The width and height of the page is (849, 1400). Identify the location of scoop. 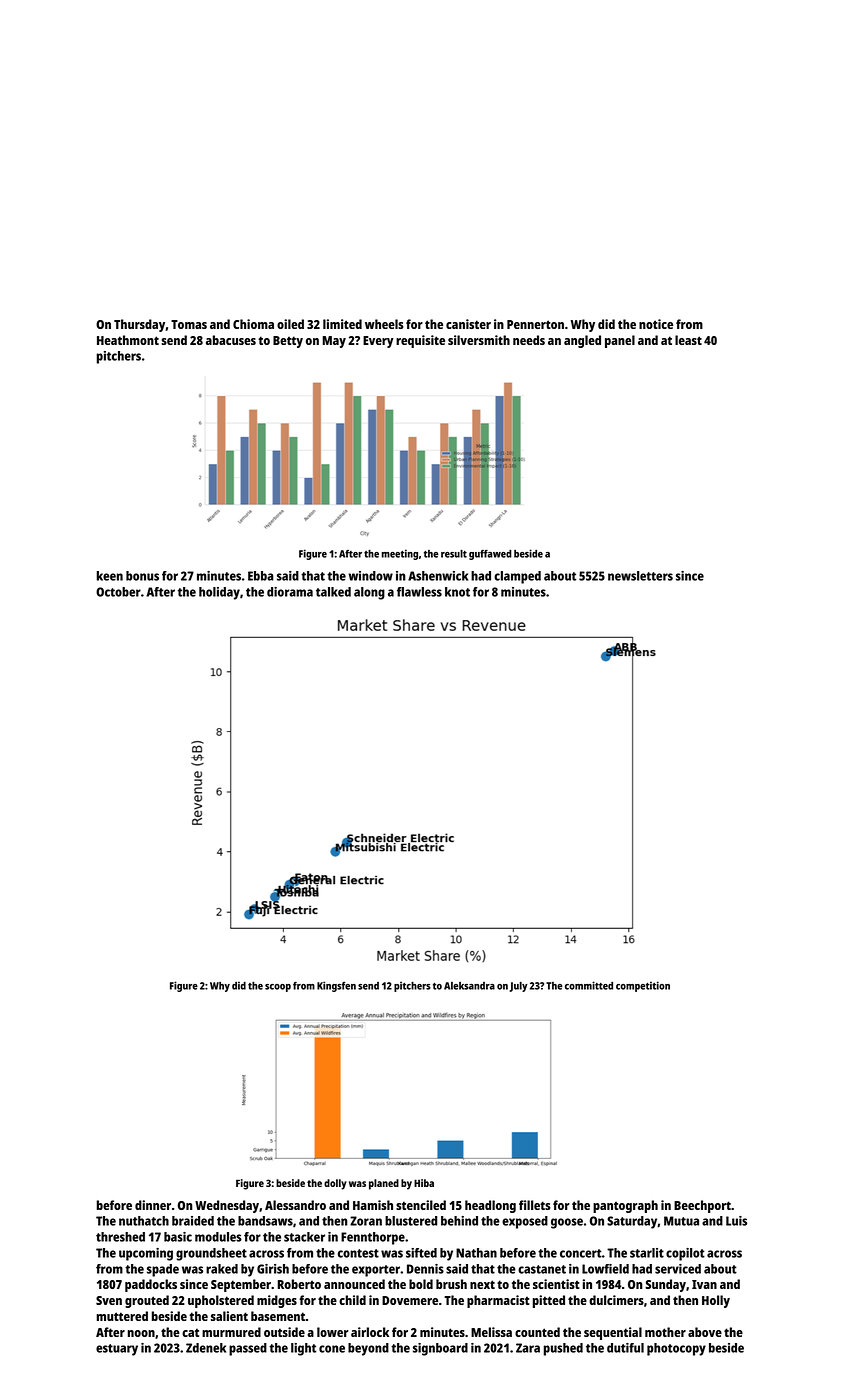
(278, 988).
